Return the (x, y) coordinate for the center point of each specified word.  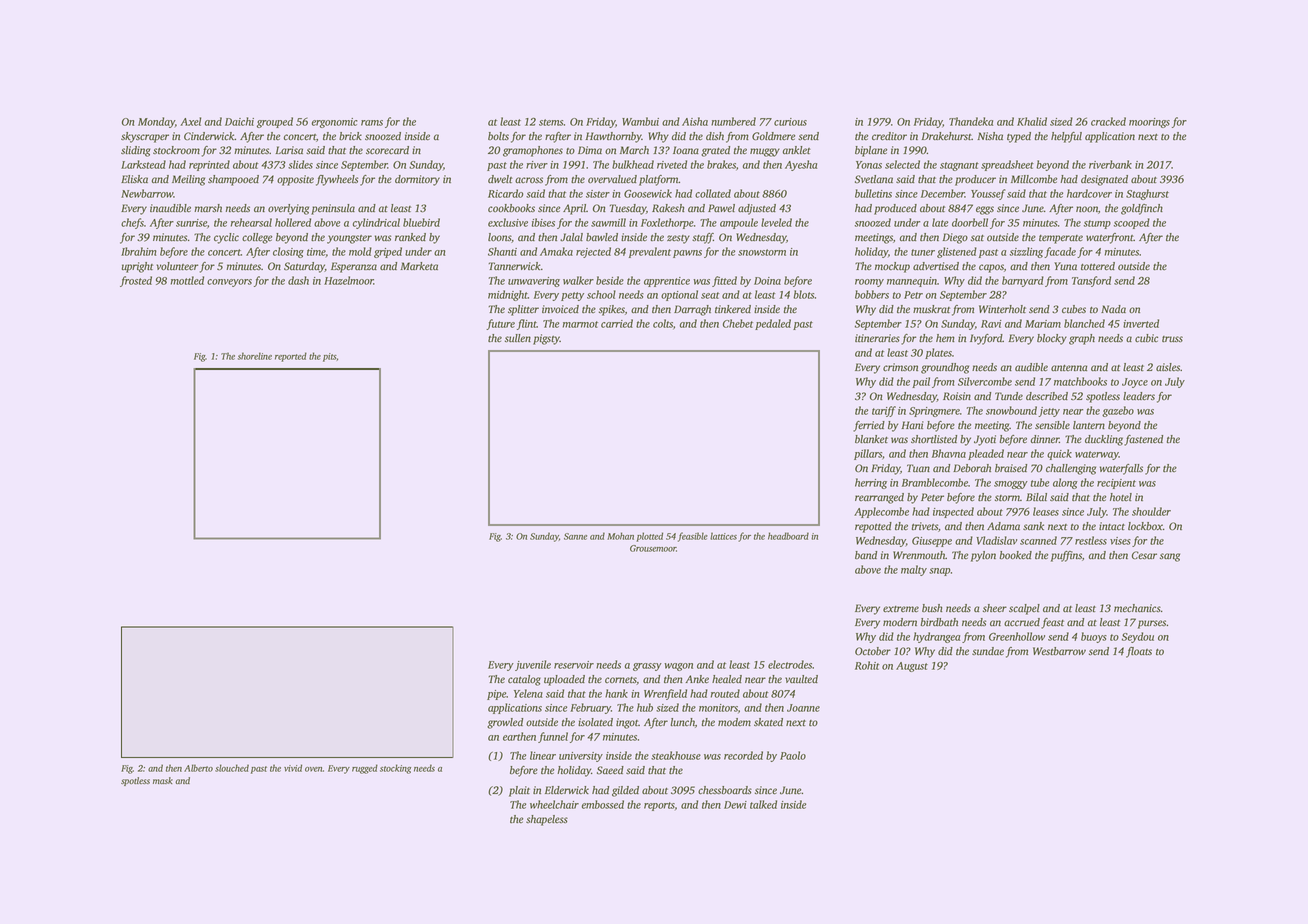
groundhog (945, 368)
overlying (288, 209)
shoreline (255, 356)
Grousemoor (653, 548)
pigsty (546, 339)
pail (921, 382)
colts (663, 323)
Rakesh (668, 208)
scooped (1132, 223)
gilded (625, 791)
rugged (365, 769)
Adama (1003, 526)
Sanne (575, 536)
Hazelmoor (349, 280)
